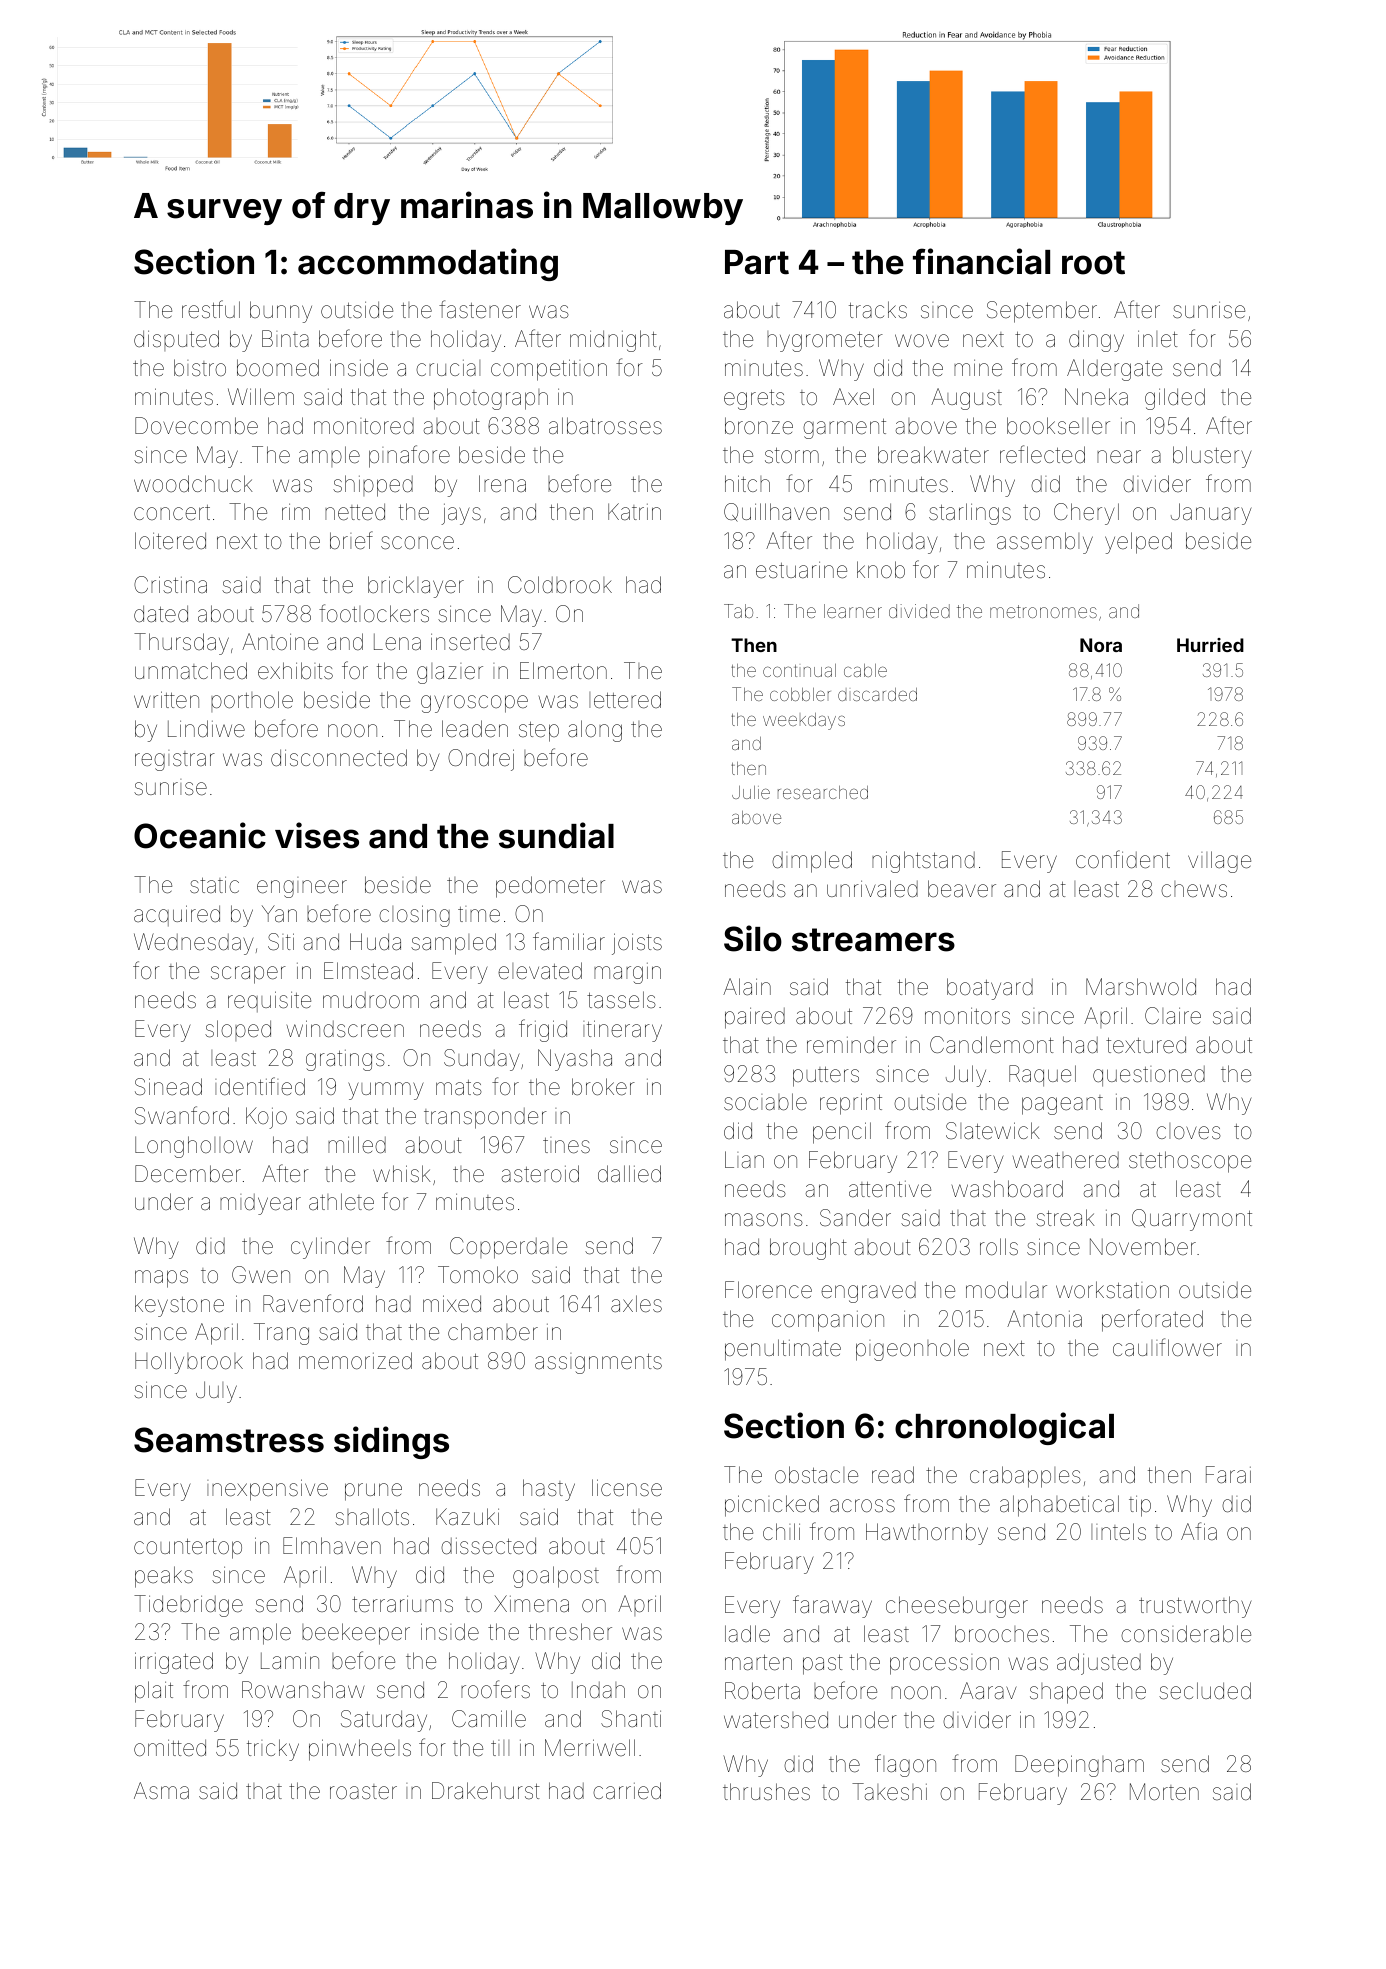  I want to click on disputed, so click(176, 340).
